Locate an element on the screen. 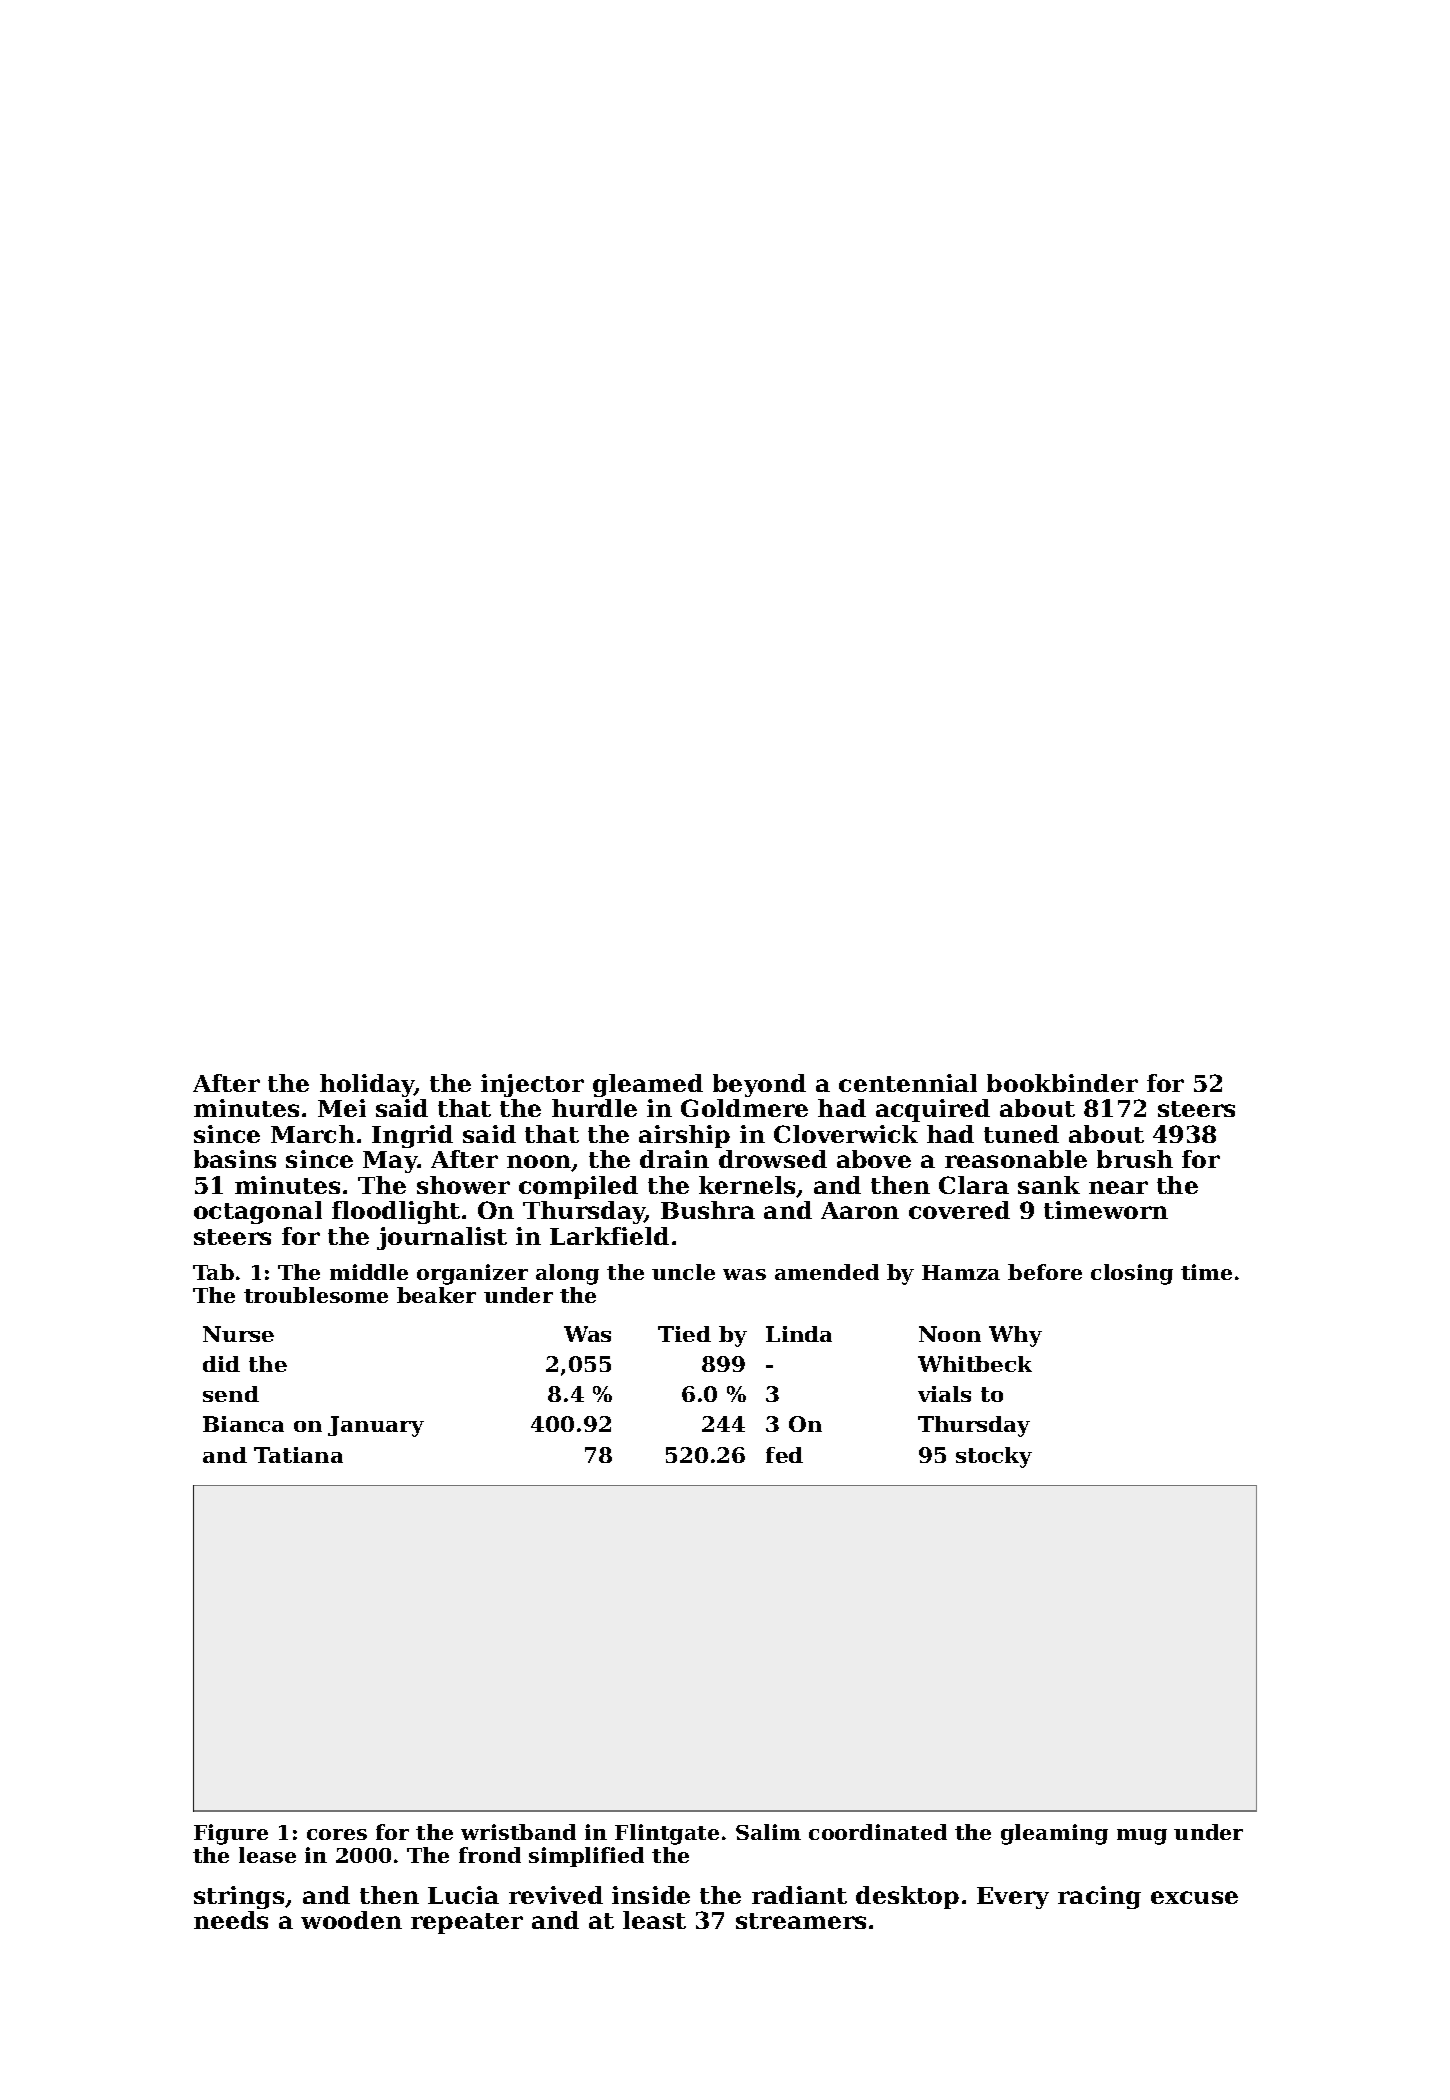 This screenshot has height=2100, width=1450. beyond is located at coordinates (759, 1085).
